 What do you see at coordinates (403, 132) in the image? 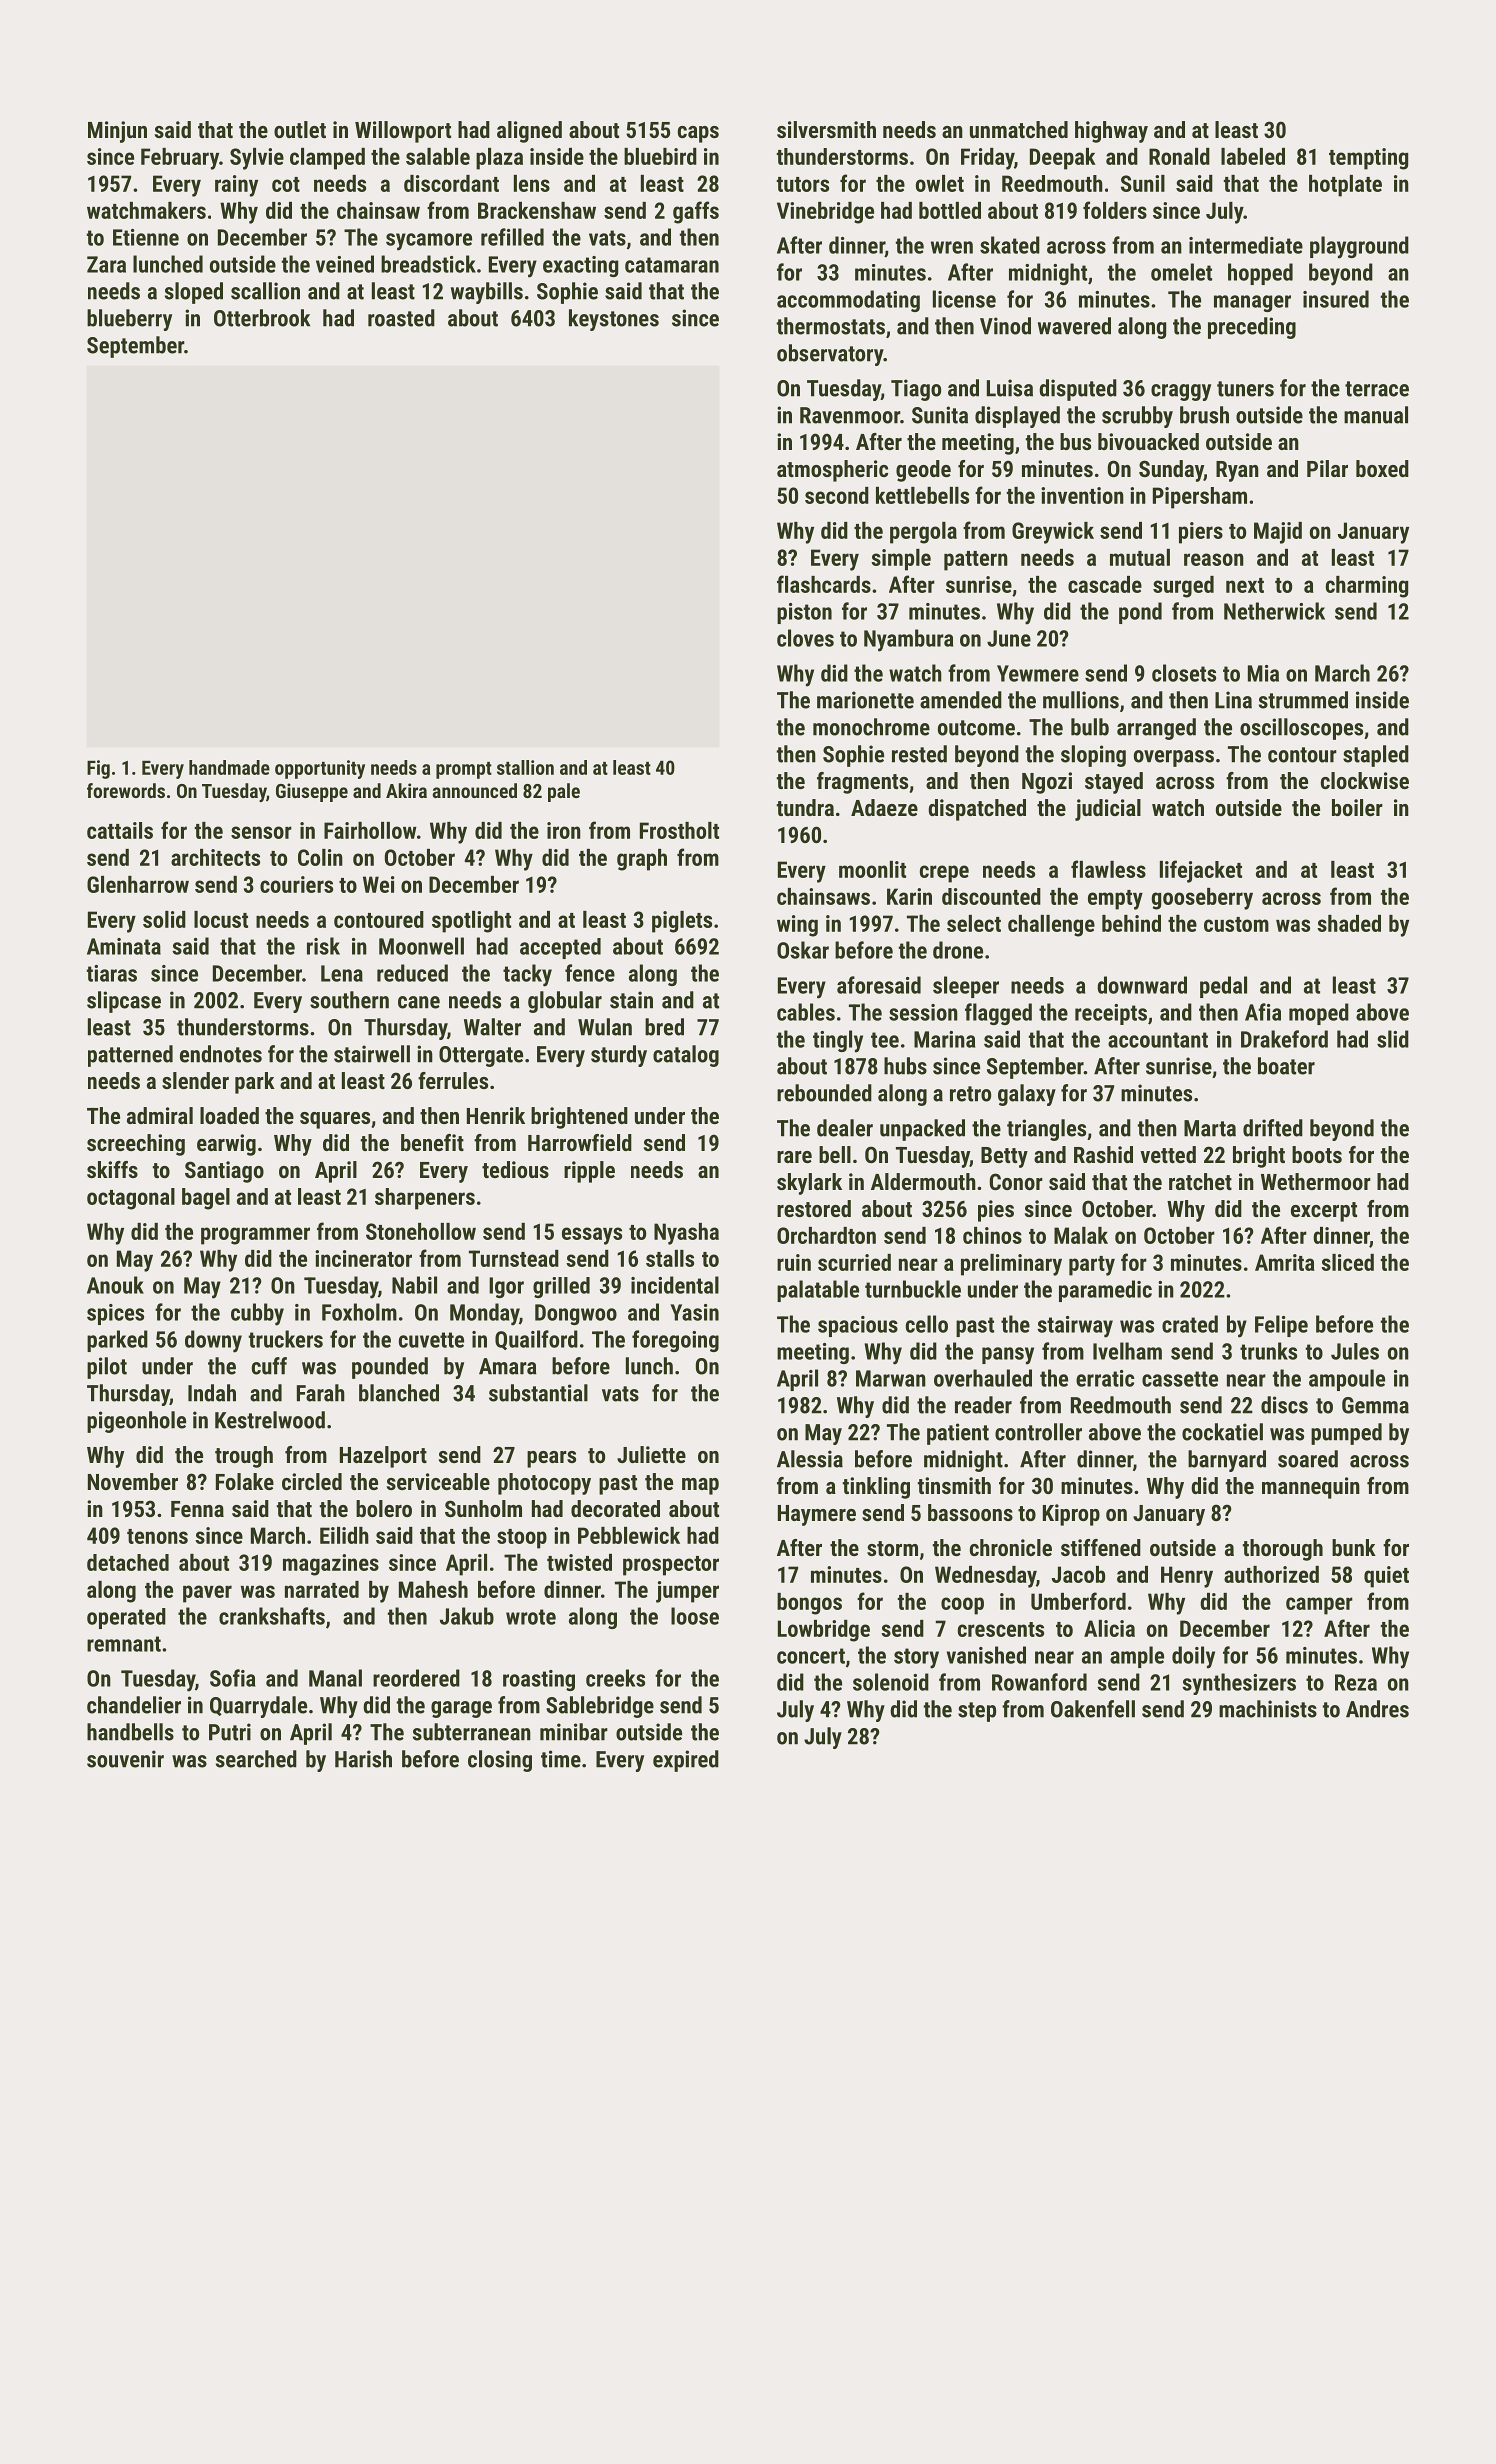
I see `Willowport` at bounding box center [403, 132].
